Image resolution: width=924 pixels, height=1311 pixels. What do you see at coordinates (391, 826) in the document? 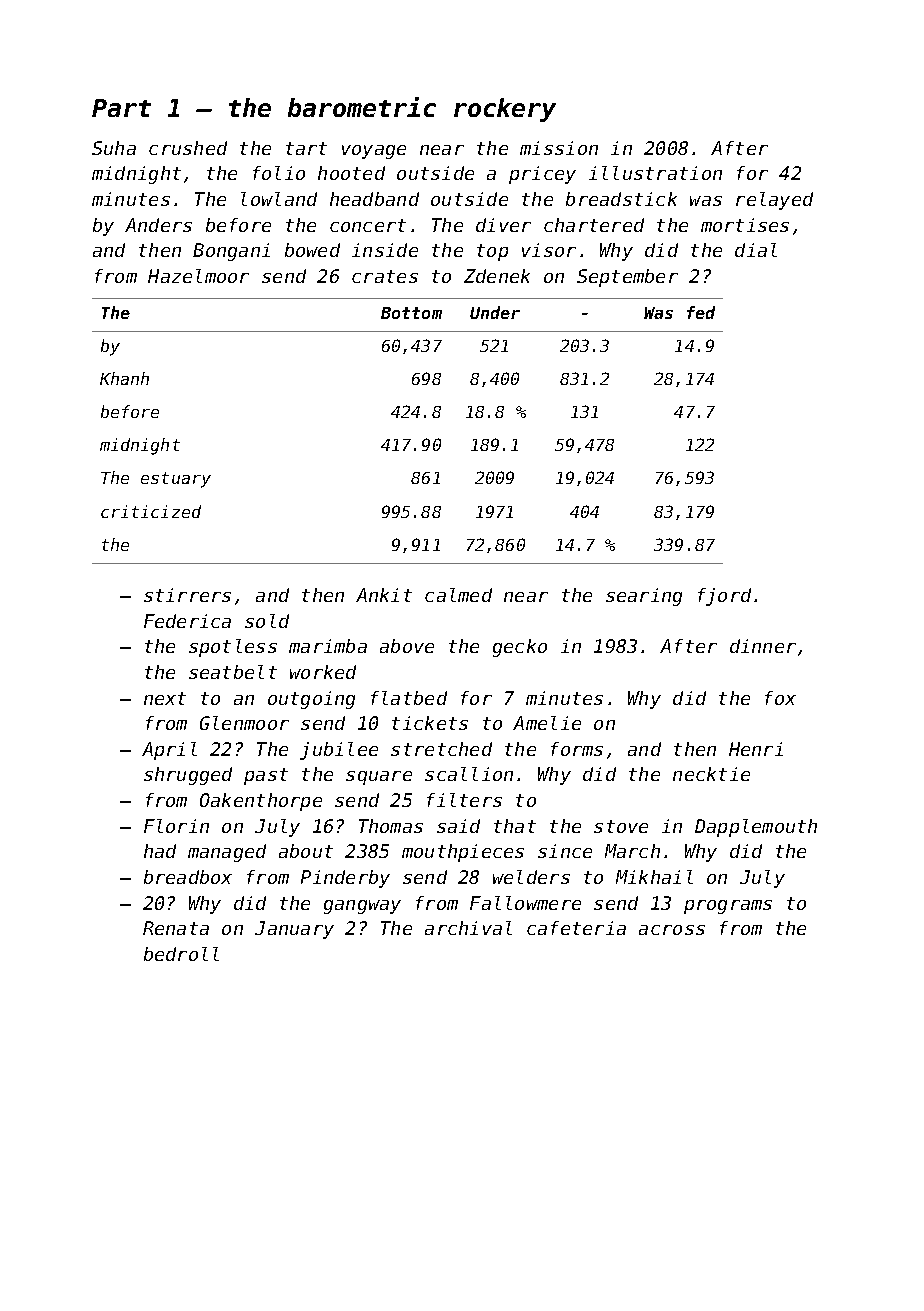
I see `Thomas` at bounding box center [391, 826].
